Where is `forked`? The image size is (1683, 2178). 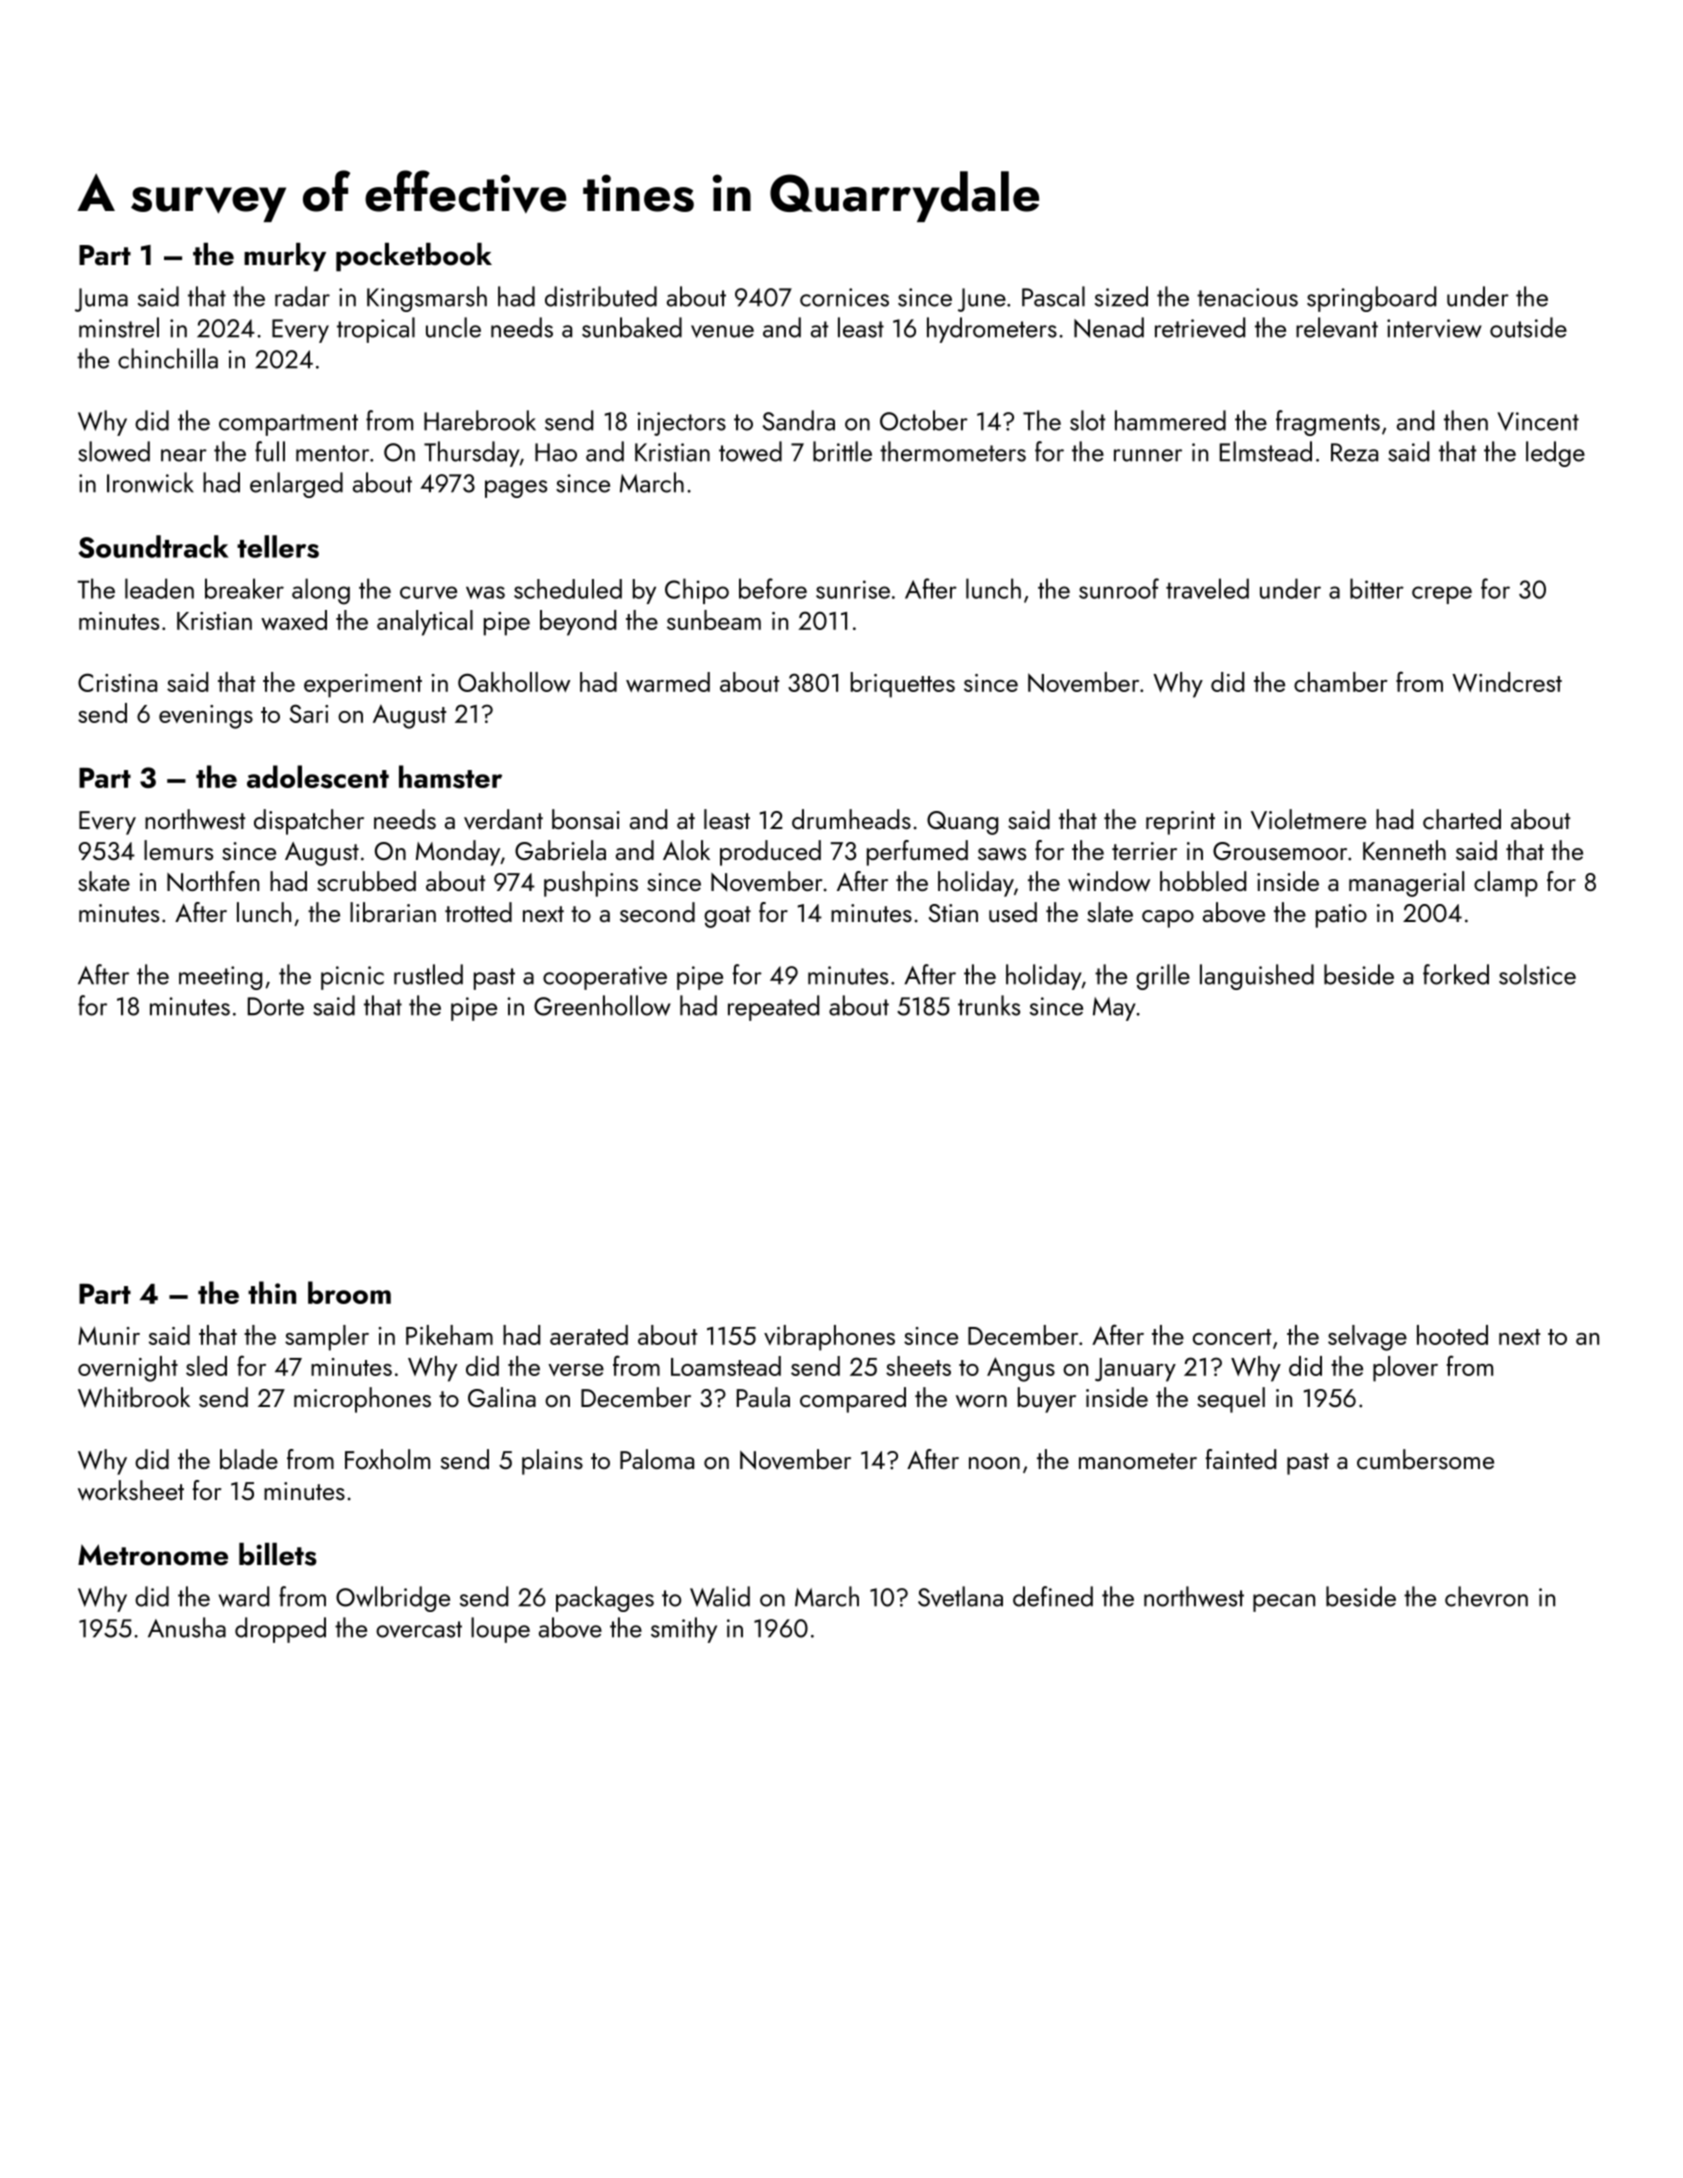
forked is located at coordinates (1456, 974).
